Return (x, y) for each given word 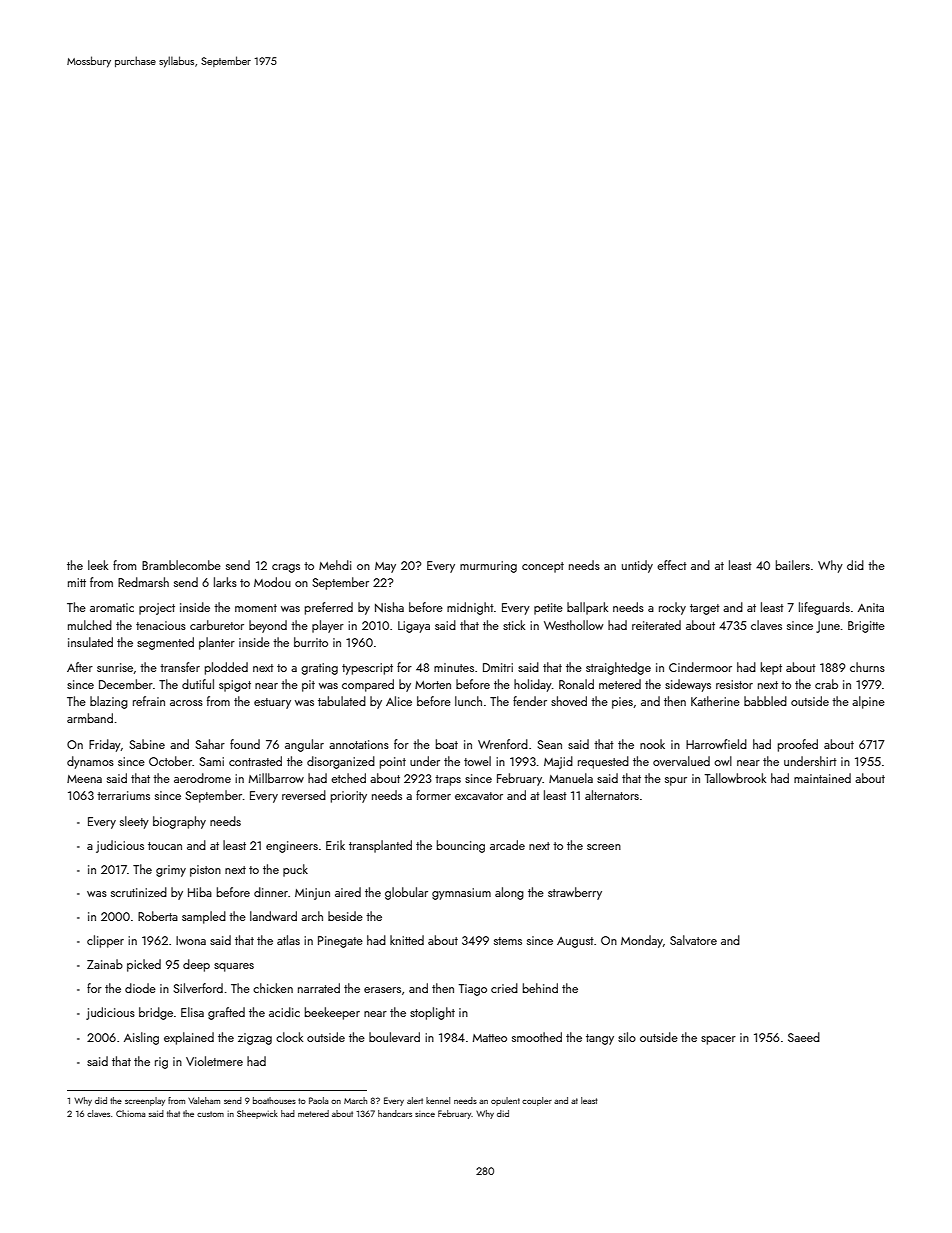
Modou (272, 582)
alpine (868, 702)
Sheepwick (257, 1114)
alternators (612, 795)
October (170, 761)
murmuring (488, 567)
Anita (871, 607)
